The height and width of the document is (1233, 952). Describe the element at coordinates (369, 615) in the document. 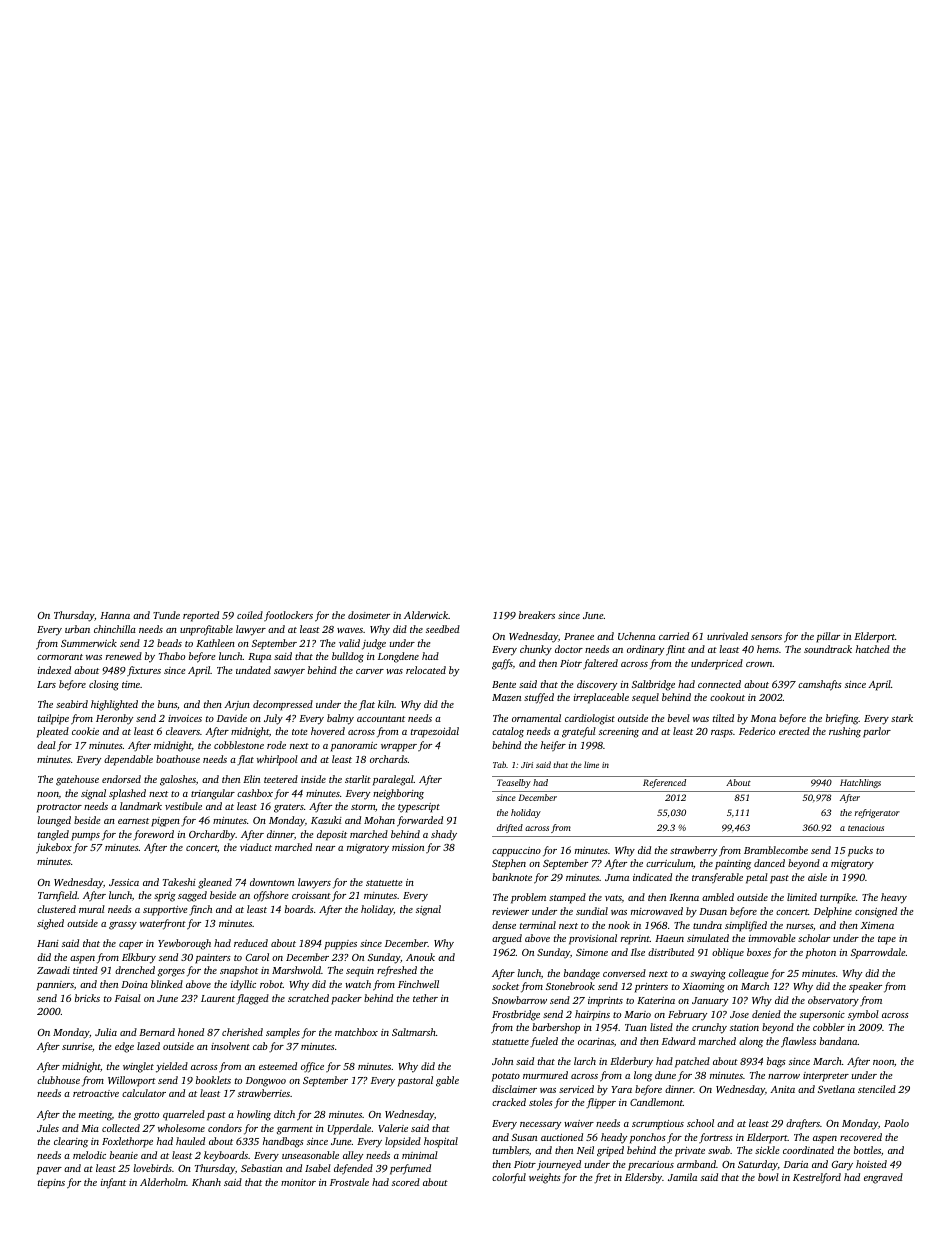

I see `dosimeter` at that location.
